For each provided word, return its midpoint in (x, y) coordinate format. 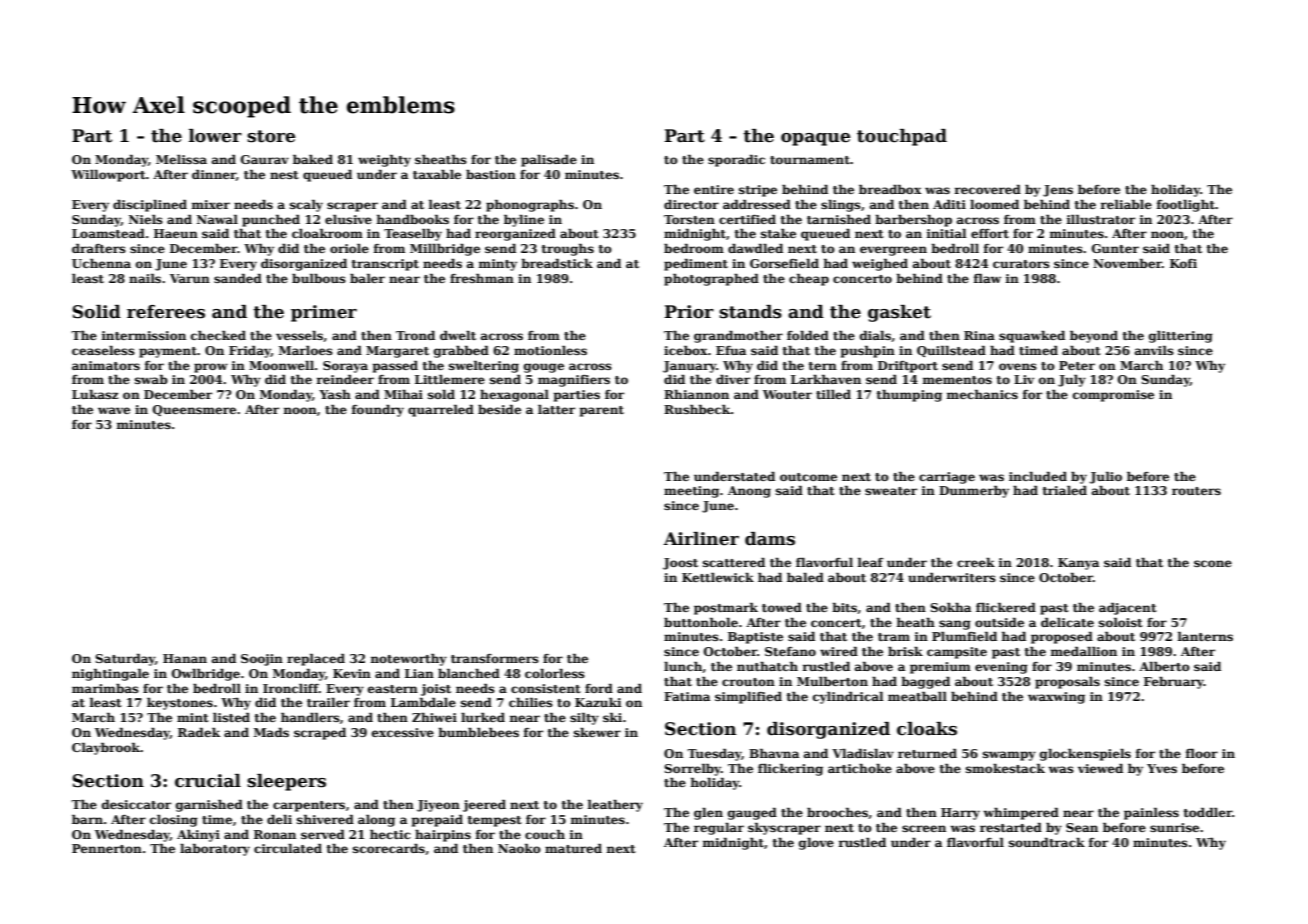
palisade (549, 161)
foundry (377, 411)
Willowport (108, 176)
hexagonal (514, 396)
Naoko (519, 848)
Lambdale (423, 702)
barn (87, 819)
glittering (1181, 337)
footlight (1185, 206)
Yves (1162, 768)
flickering (790, 770)
